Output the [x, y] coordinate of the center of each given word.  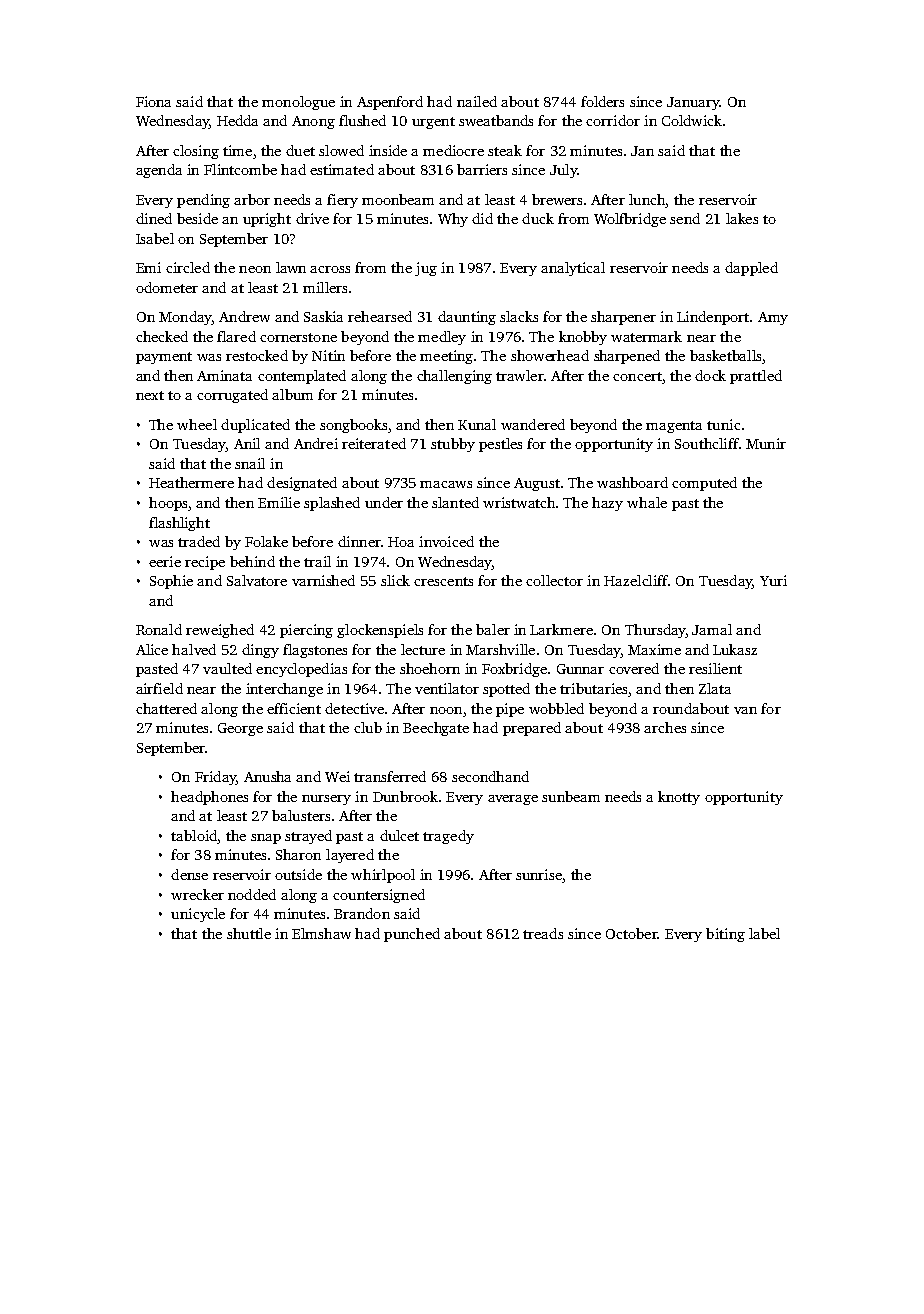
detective [354, 708]
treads [543, 933]
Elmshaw [321, 933]
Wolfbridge [630, 220]
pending [203, 201]
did [482, 218]
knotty [679, 798]
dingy [260, 651]
